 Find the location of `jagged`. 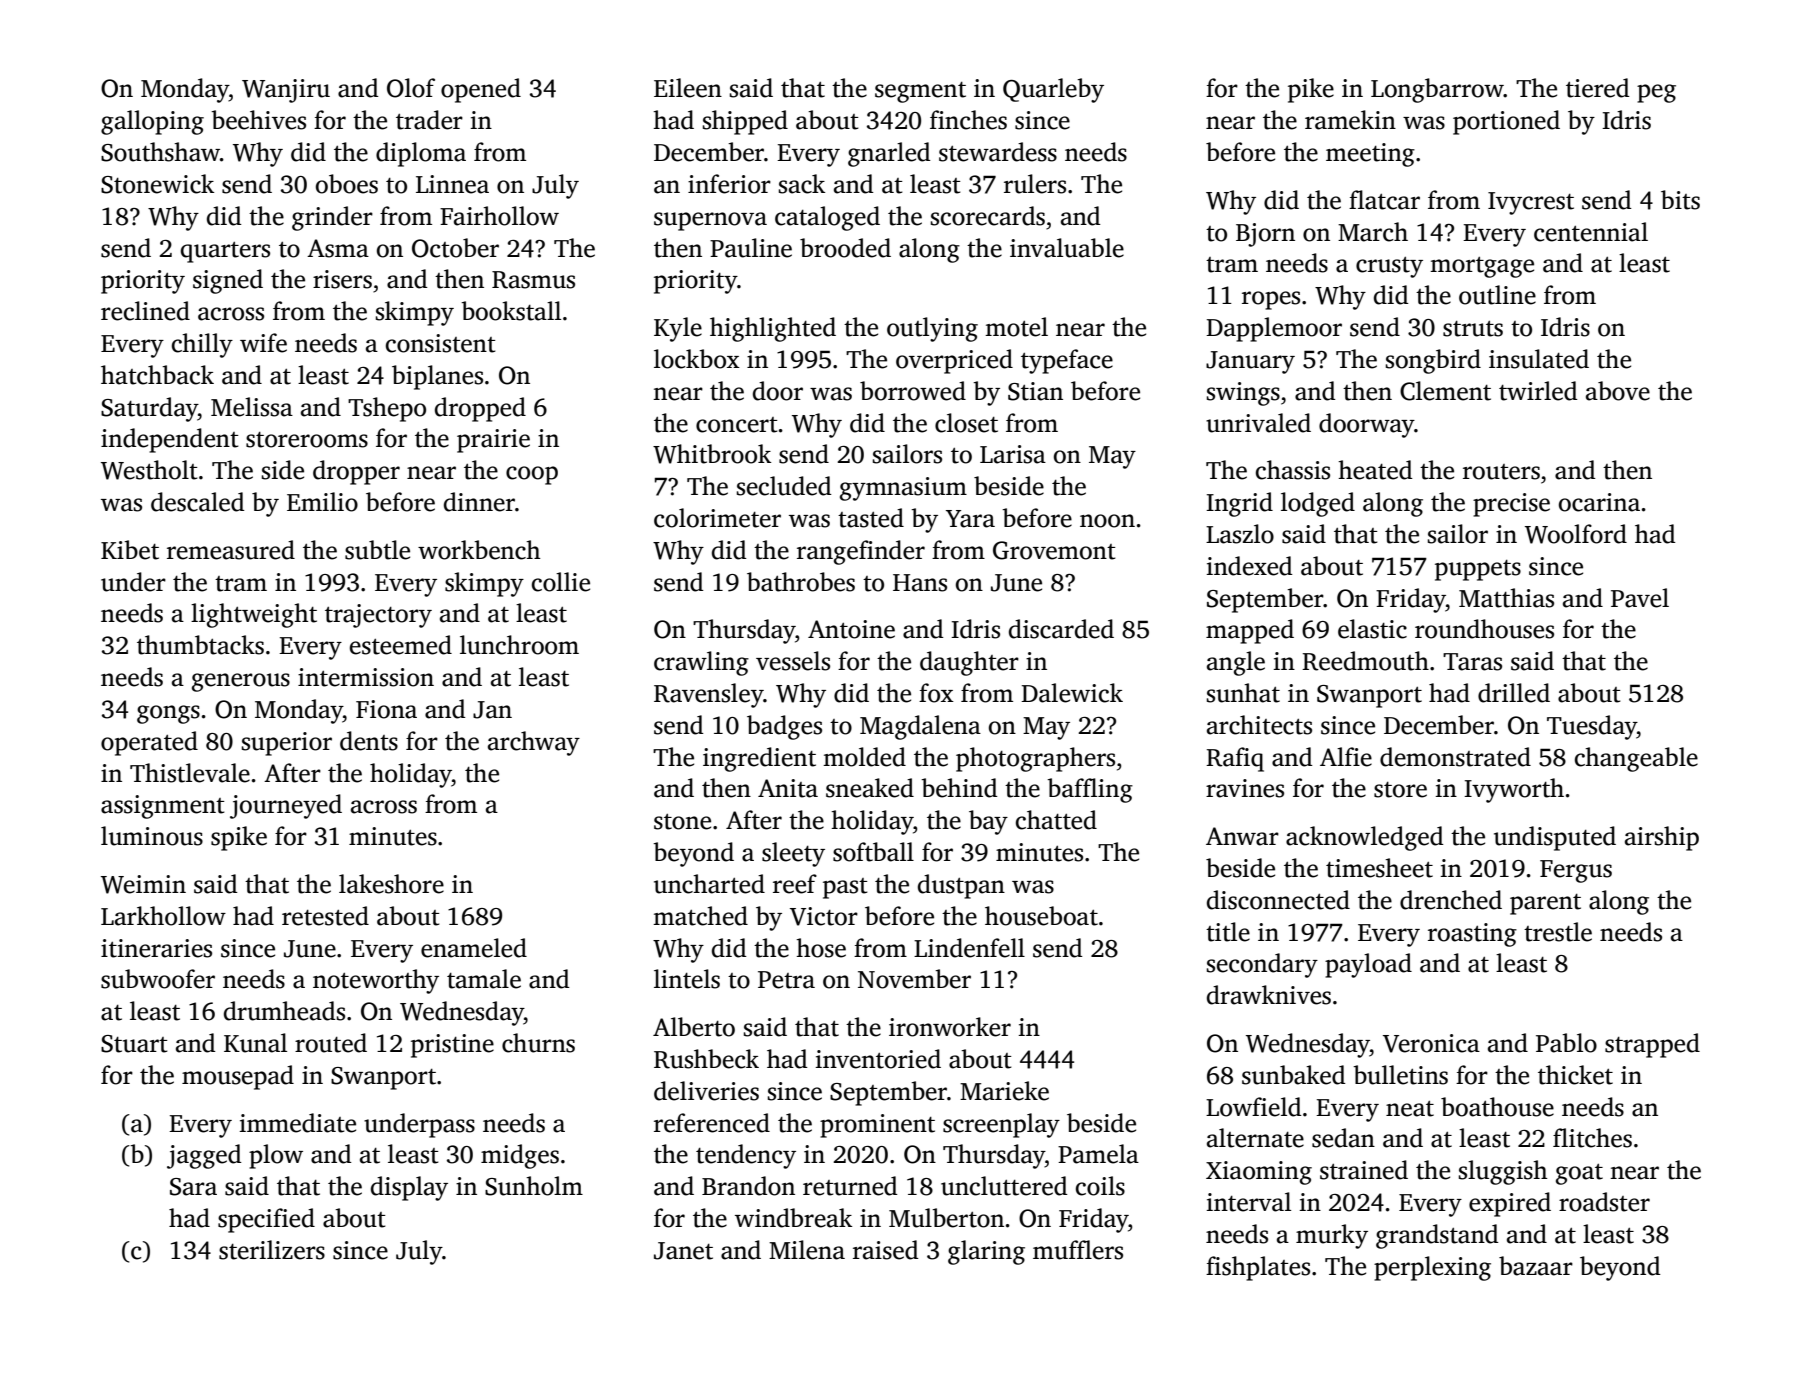

jagged is located at coordinates (204, 1156).
